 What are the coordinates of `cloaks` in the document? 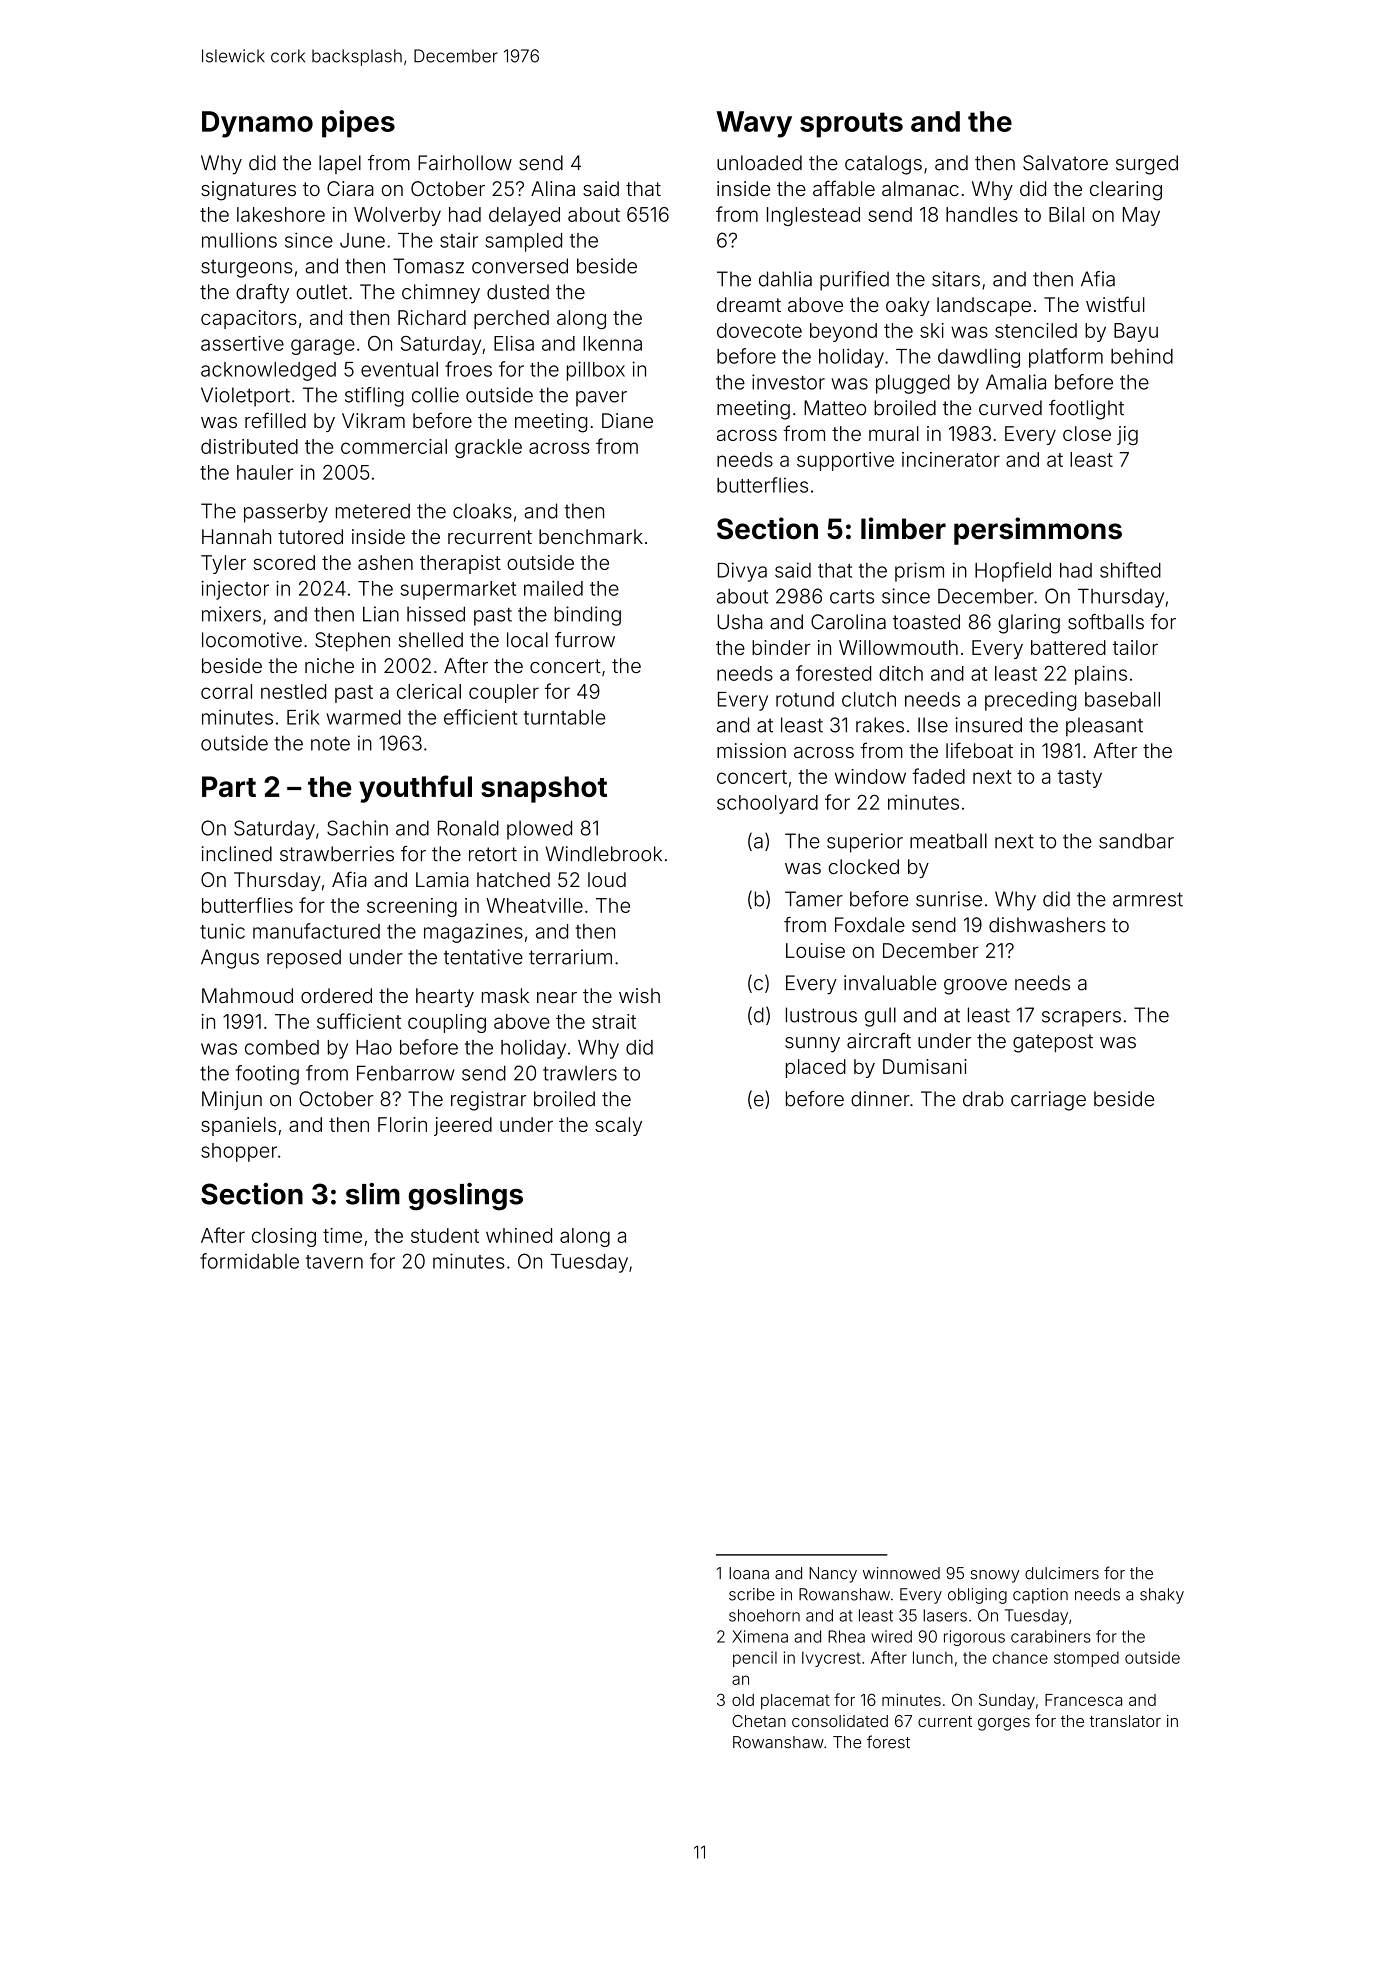 It's located at (482, 511).
